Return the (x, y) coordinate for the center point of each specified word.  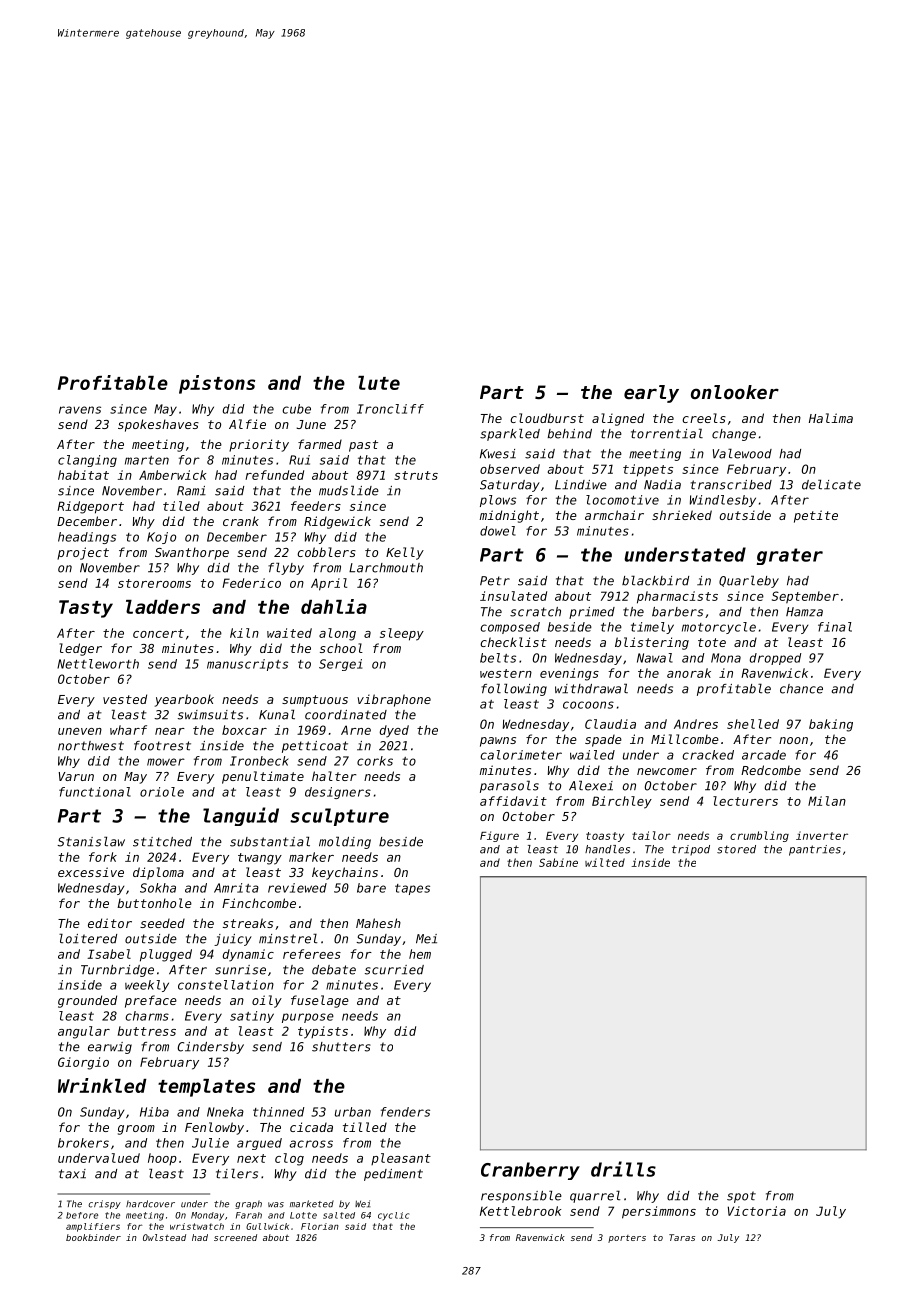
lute (379, 383)
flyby (286, 568)
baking (831, 725)
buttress (147, 1031)
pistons (217, 384)
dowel (498, 531)
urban (353, 1112)
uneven (80, 731)
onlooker (735, 392)
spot (741, 1197)
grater (790, 556)
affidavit (513, 801)
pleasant (401, 1159)
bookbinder (93, 1237)
